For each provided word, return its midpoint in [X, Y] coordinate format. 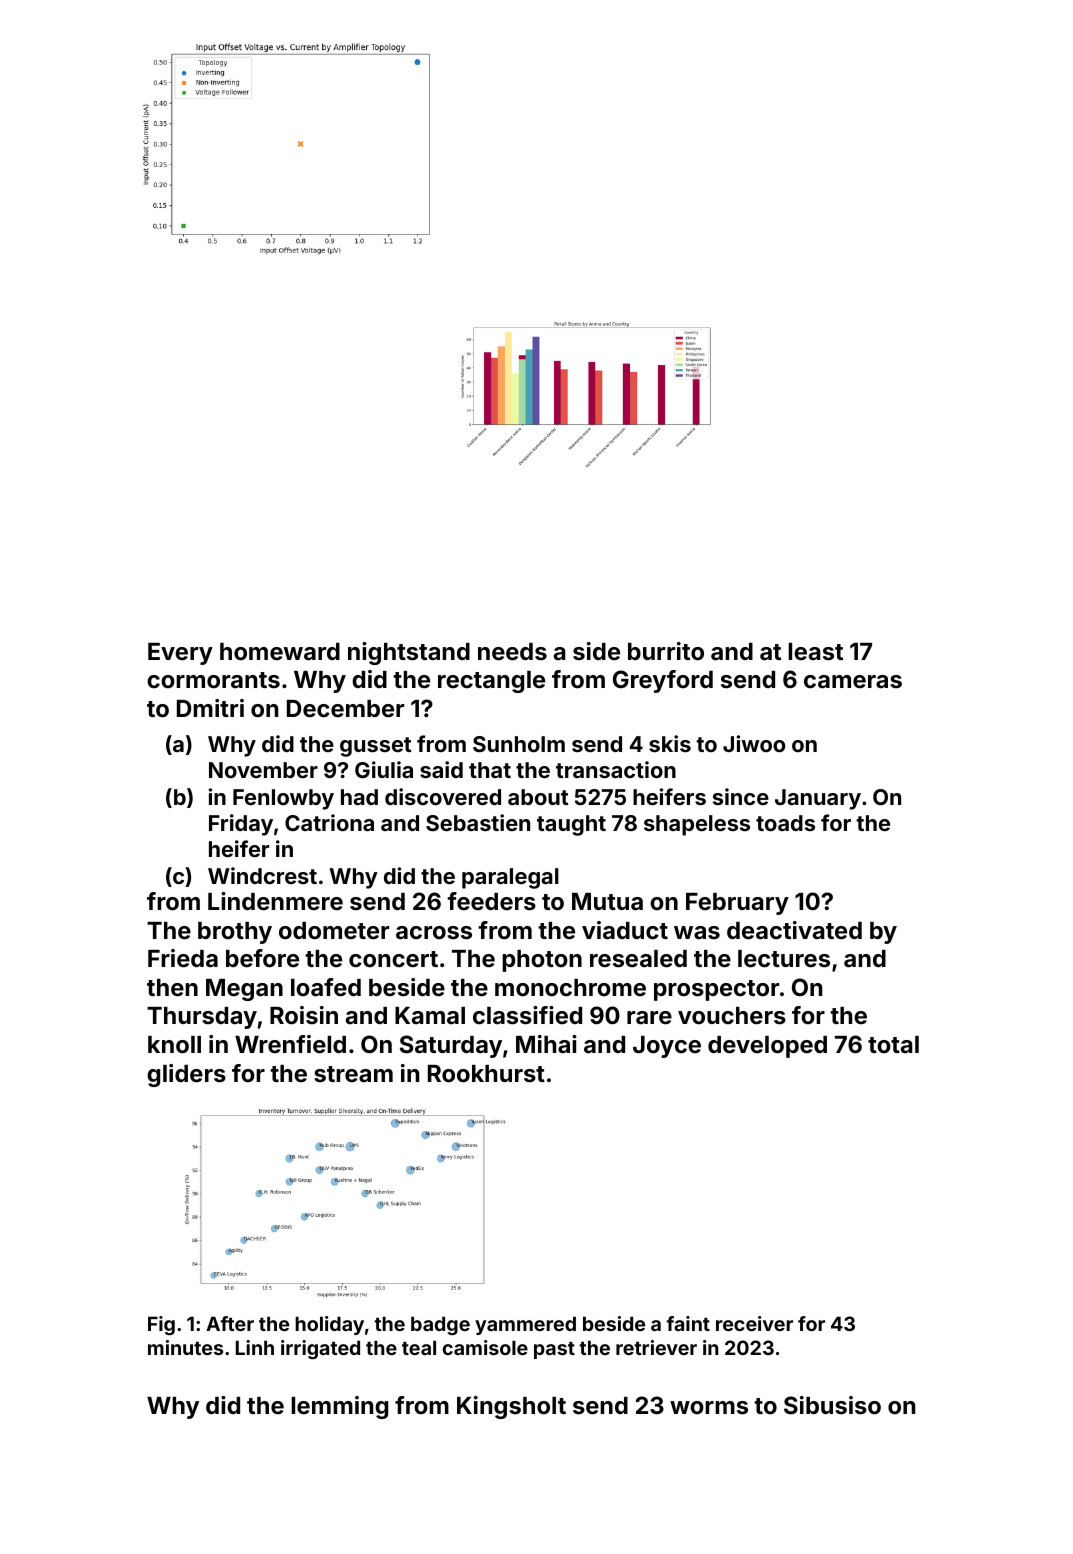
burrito [666, 651]
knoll [174, 1045]
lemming [339, 1407]
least [815, 652]
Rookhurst [486, 1074]
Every [180, 654]
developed [767, 1047]
